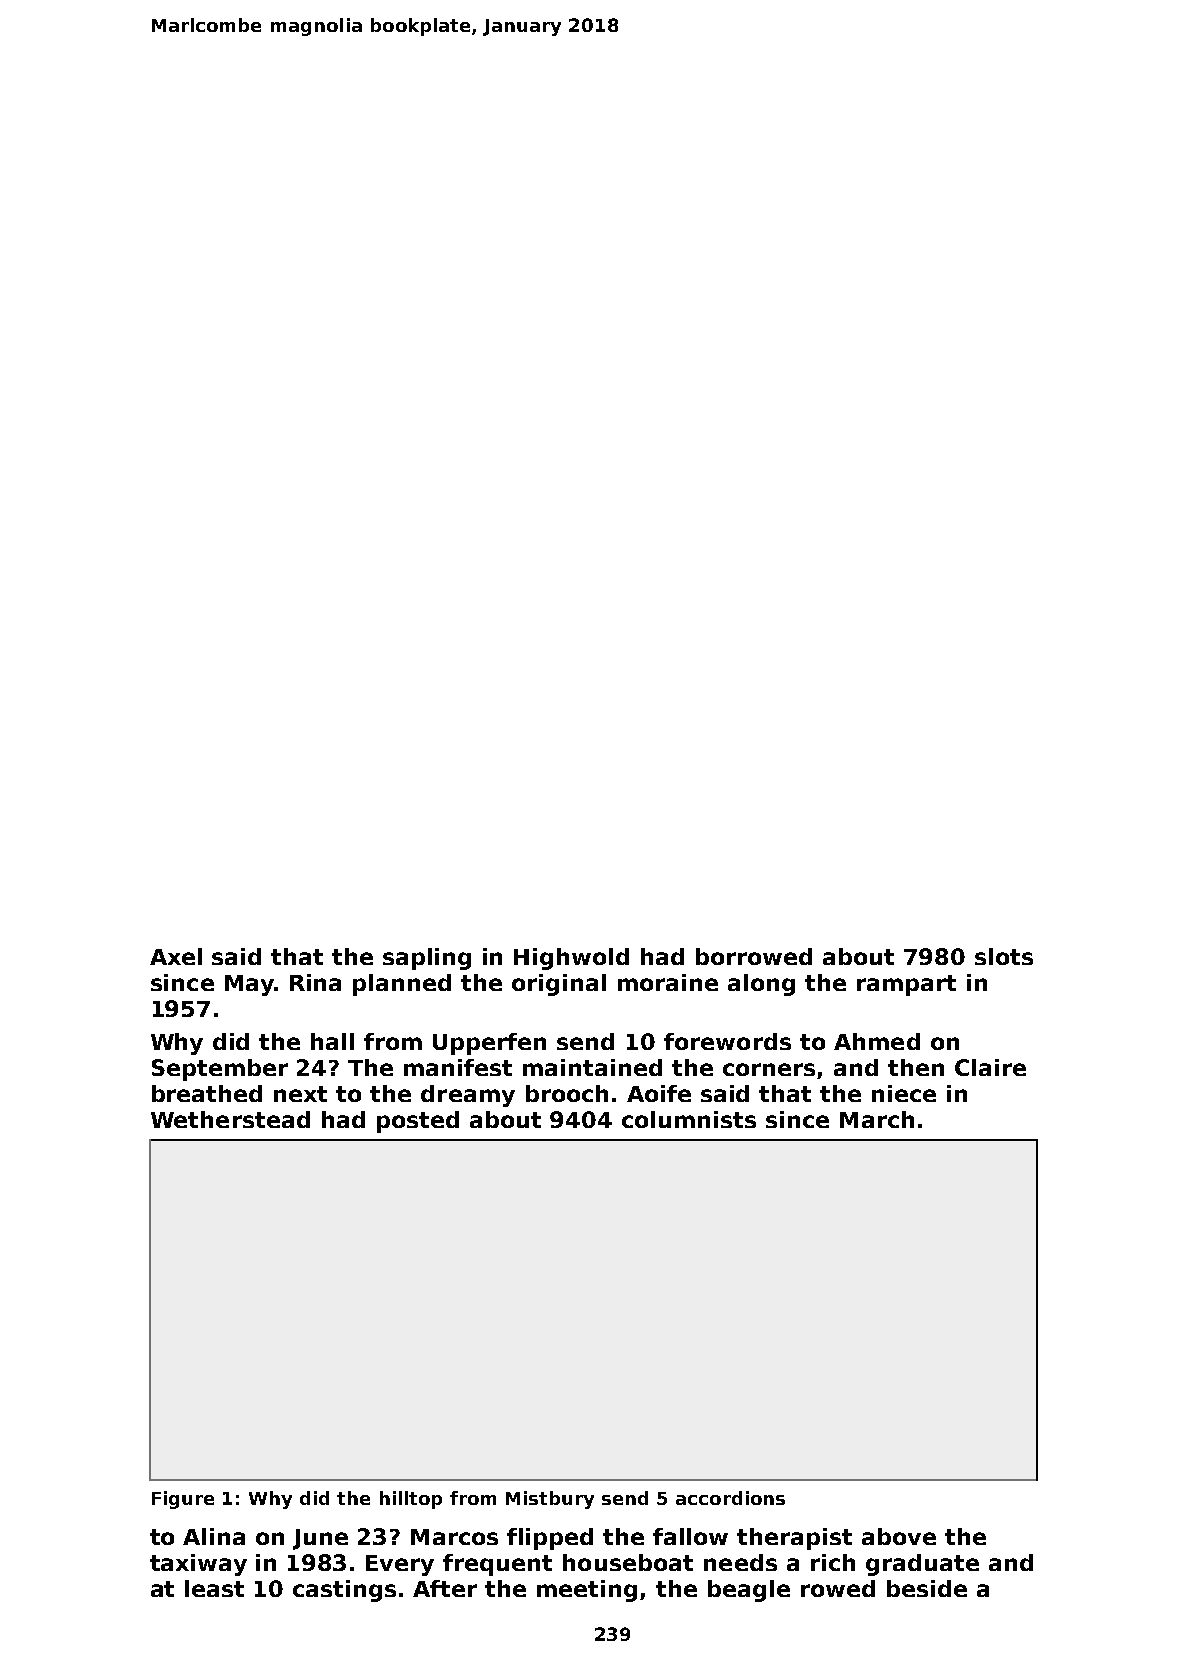 Image resolution: width=1187 pixels, height=1678 pixels. Describe the element at coordinates (230, 1119) in the screenshot. I see `Wetherstead` at that location.
